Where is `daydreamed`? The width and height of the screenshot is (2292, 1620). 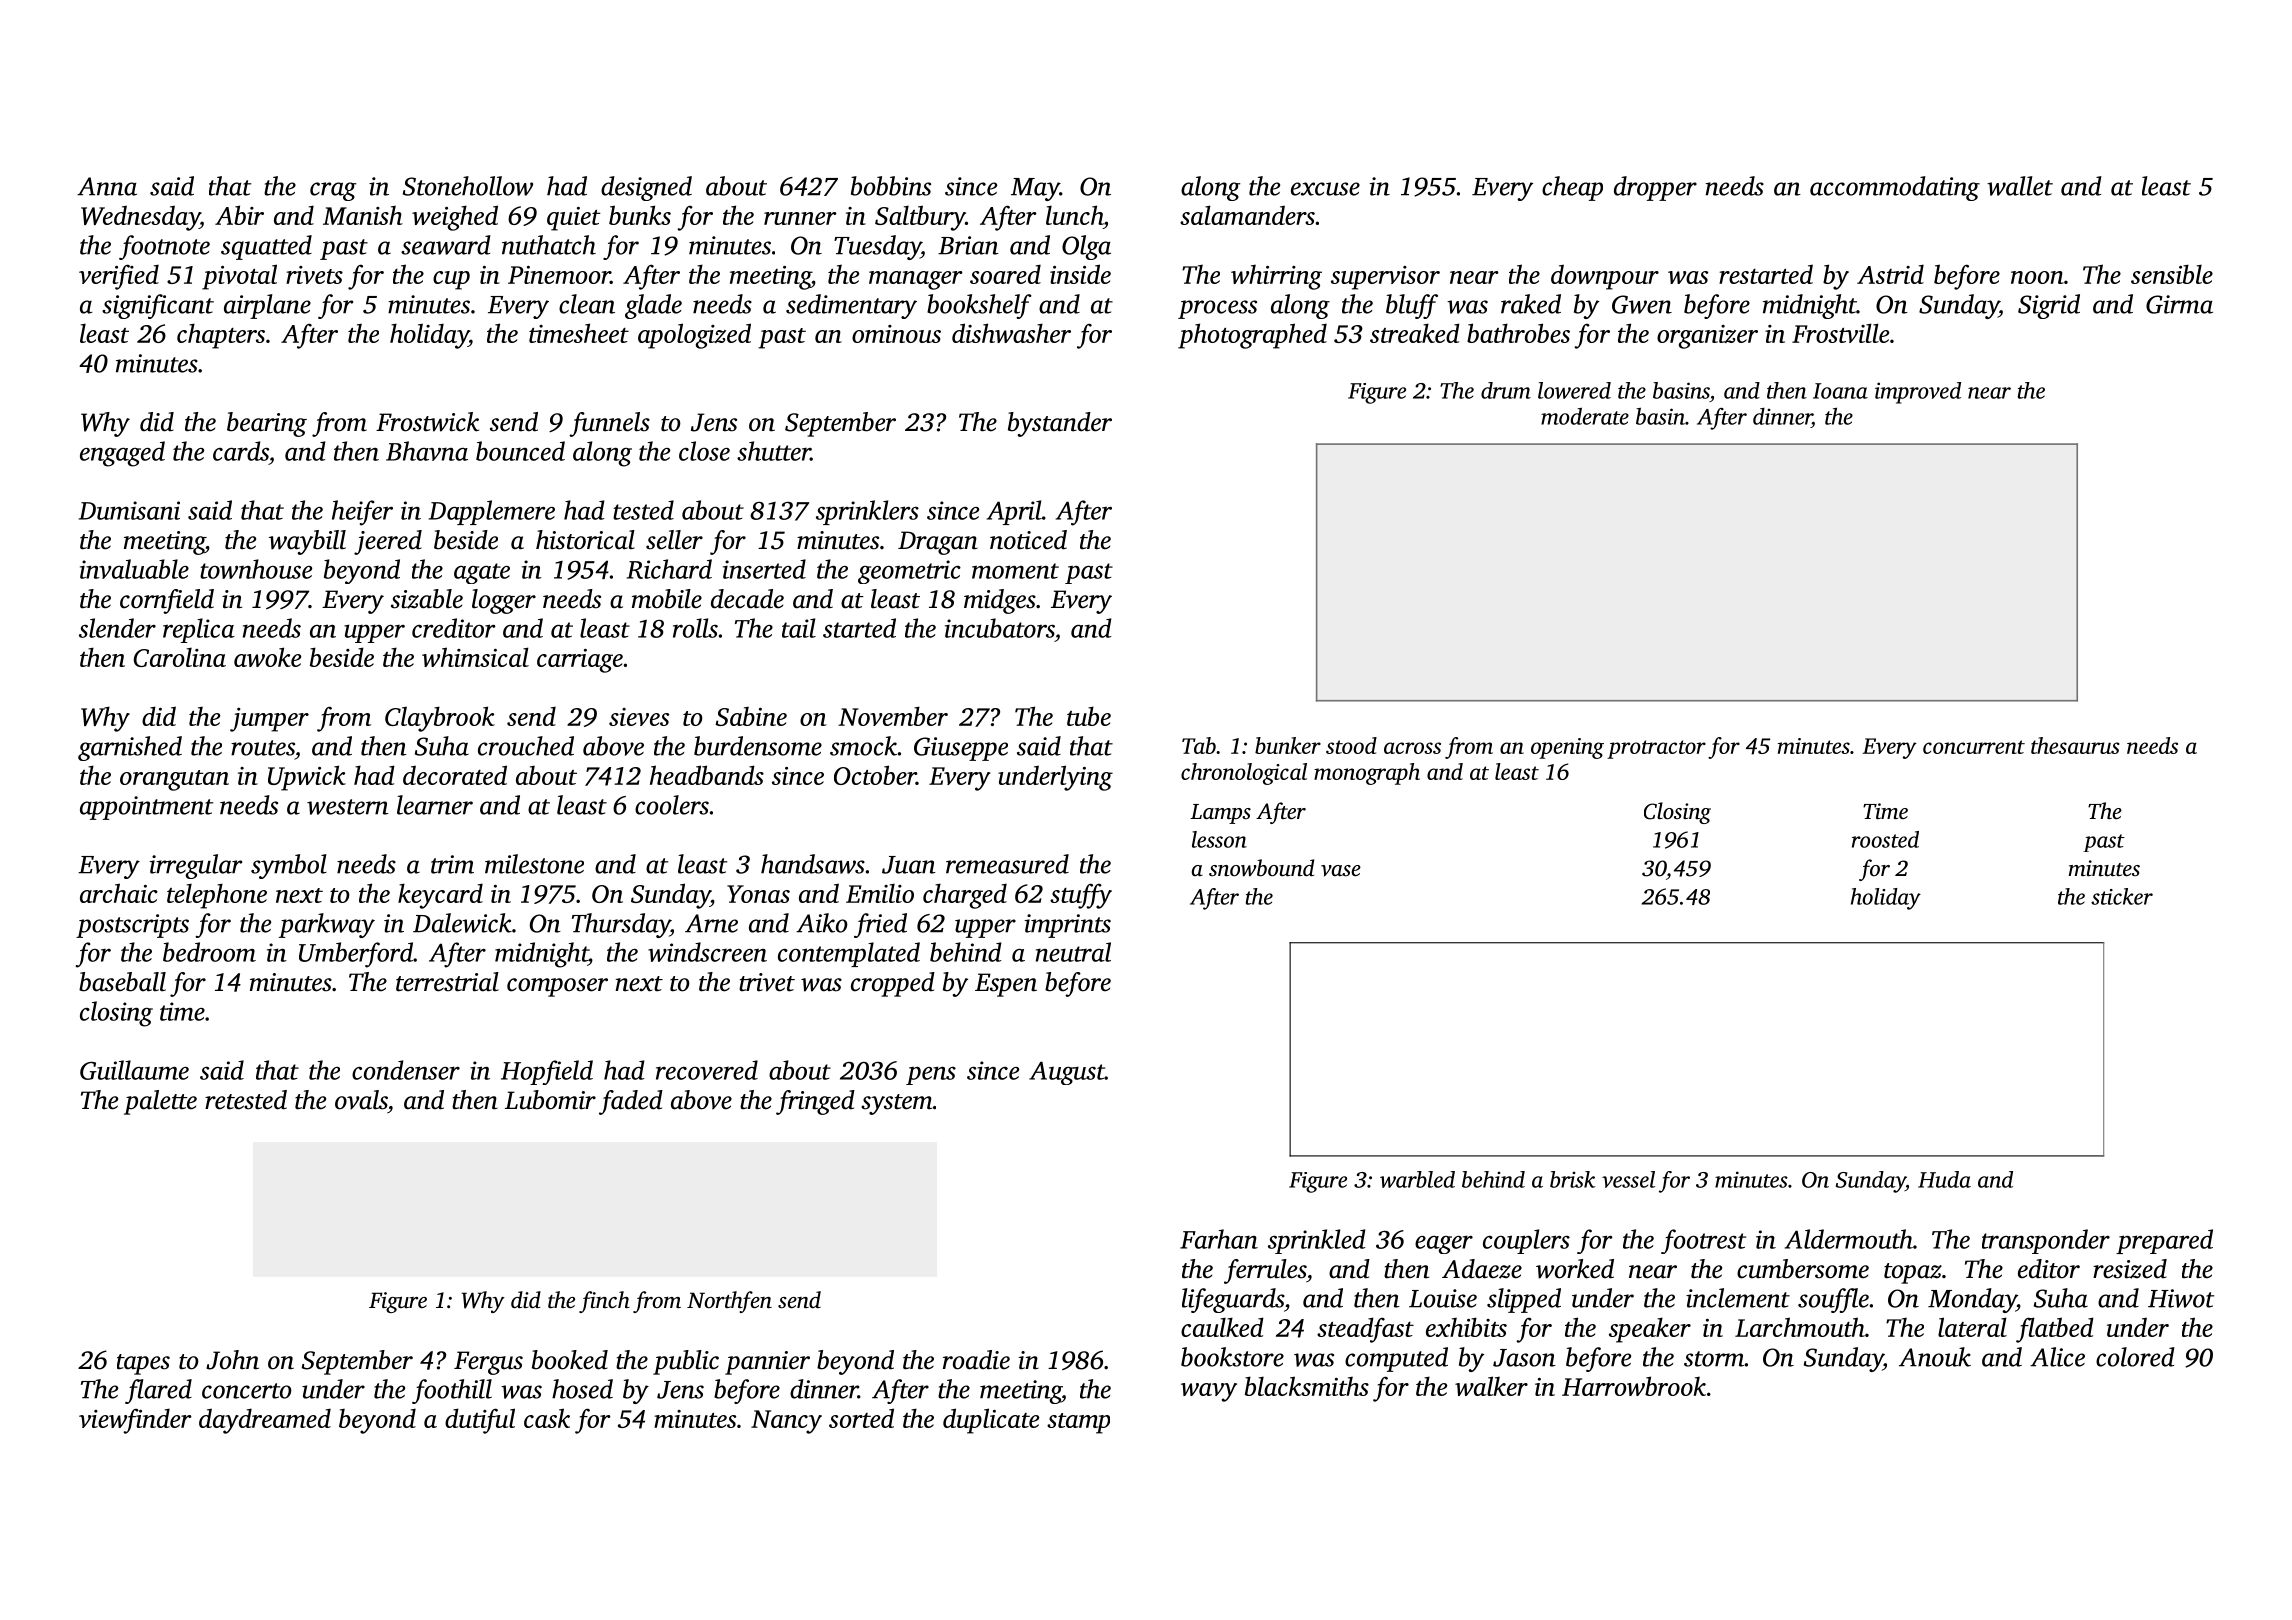 daydreamed is located at coordinates (265, 1421).
